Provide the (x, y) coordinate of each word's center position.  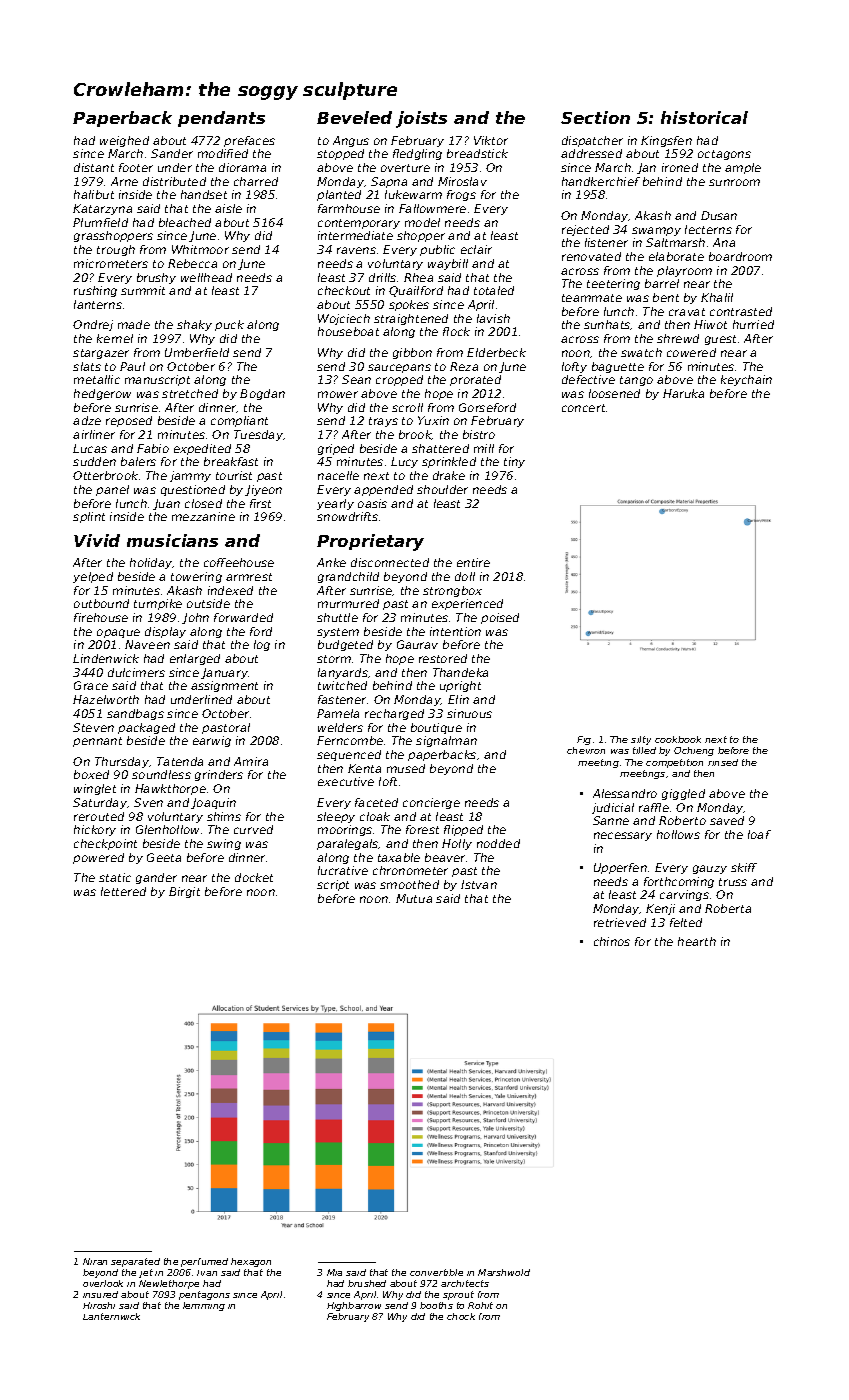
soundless (161, 774)
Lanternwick (111, 1316)
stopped (340, 154)
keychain (746, 380)
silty (641, 740)
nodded (498, 843)
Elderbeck (496, 352)
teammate (592, 298)
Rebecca (192, 263)
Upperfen (620, 868)
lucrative (343, 870)
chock (461, 1316)
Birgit (184, 892)
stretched (190, 393)
